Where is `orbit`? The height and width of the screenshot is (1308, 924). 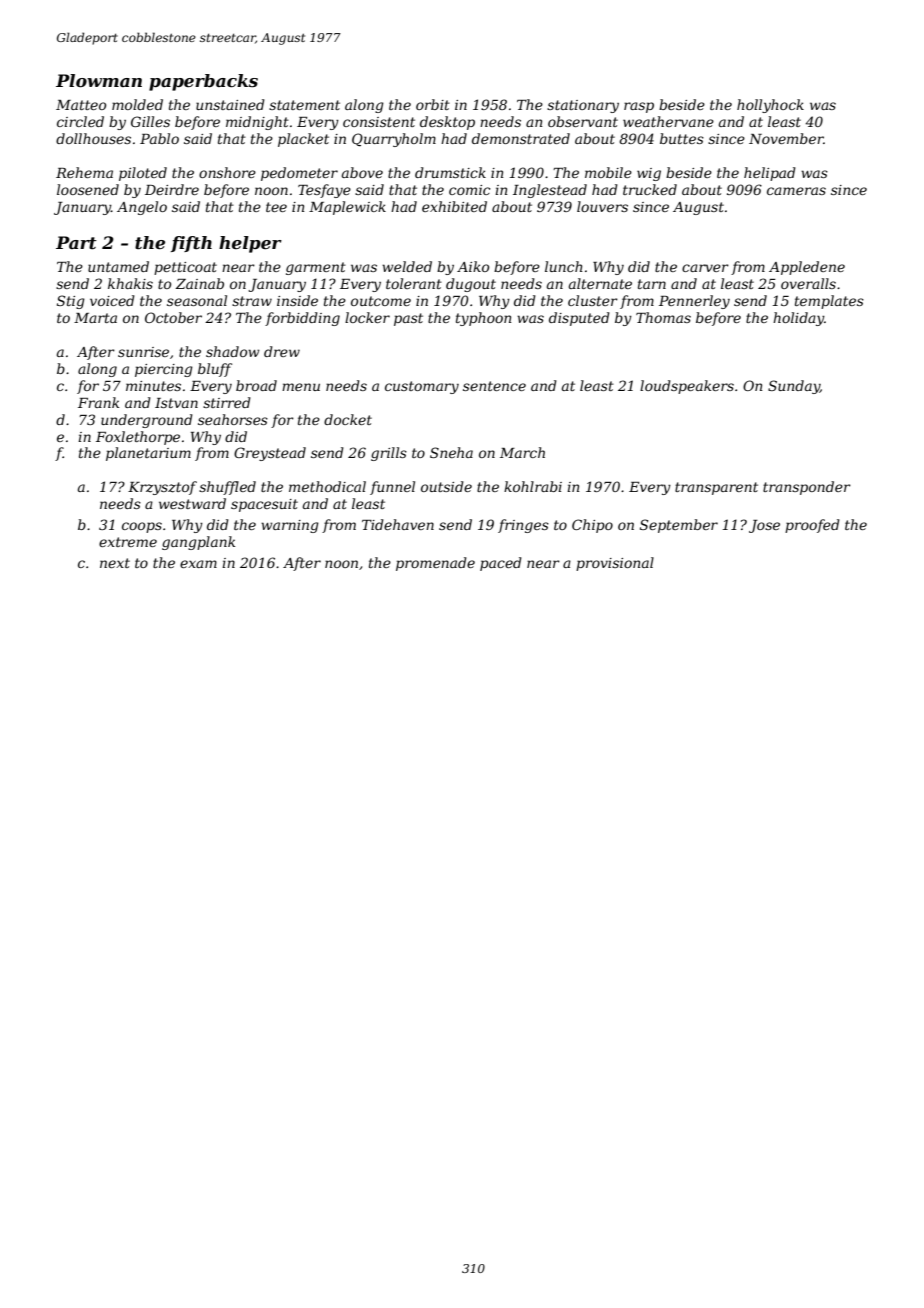
orbit is located at coordinates (433, 104).
